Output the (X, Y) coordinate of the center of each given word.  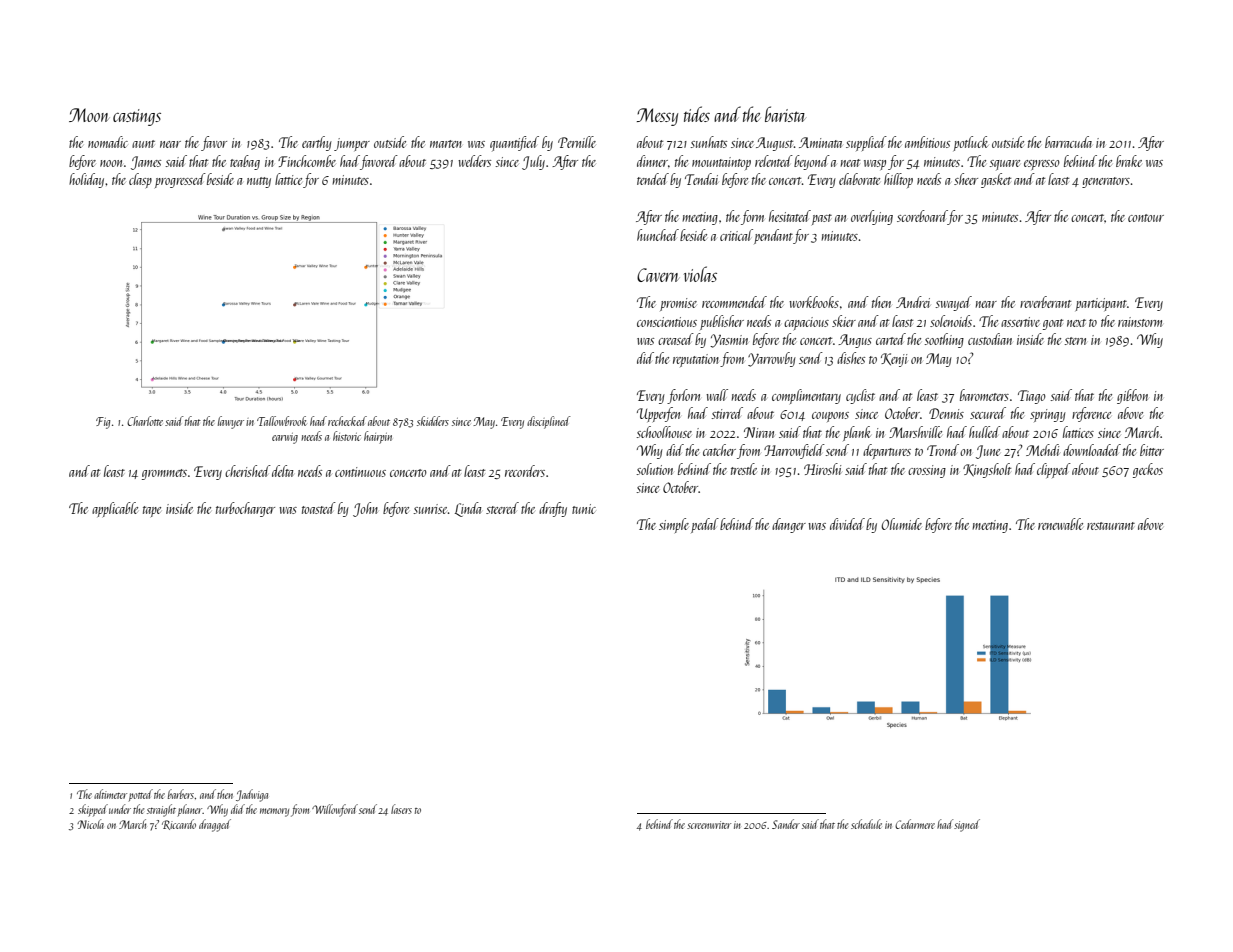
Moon (89, 115)
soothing (944, 340)
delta (282, 471)
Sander (786, 824)
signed (967, 825)
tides (697, 114)
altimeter (110, 794)
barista (785, 114)
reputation (697, 360)
